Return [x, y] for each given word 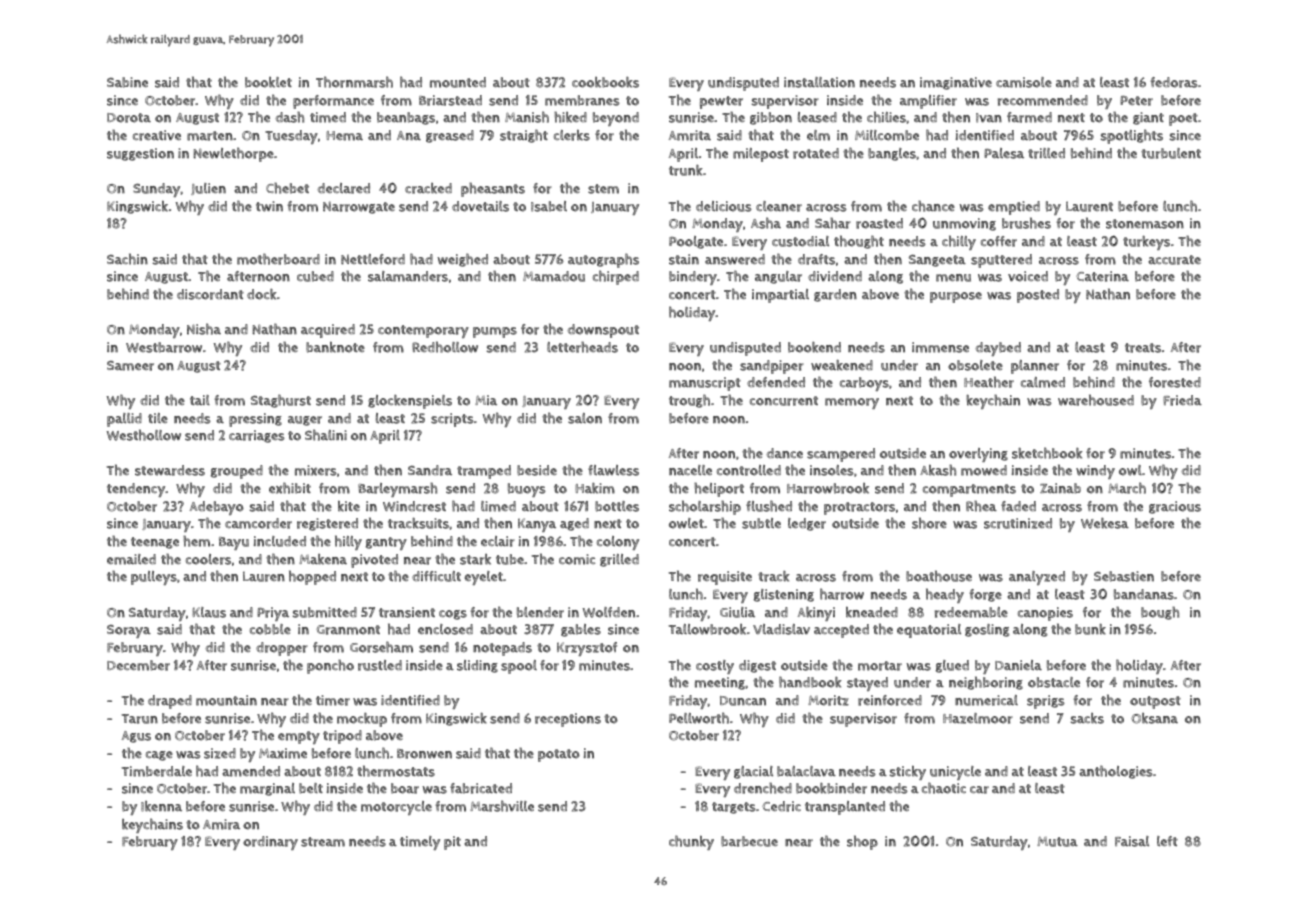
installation [819, 82]
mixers [316, 470]
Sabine [127, 82]
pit [452, 843]
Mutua [1057, 841]
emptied [1014, 208]
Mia [486, 400]
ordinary [270, 843]
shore [929, 523]
